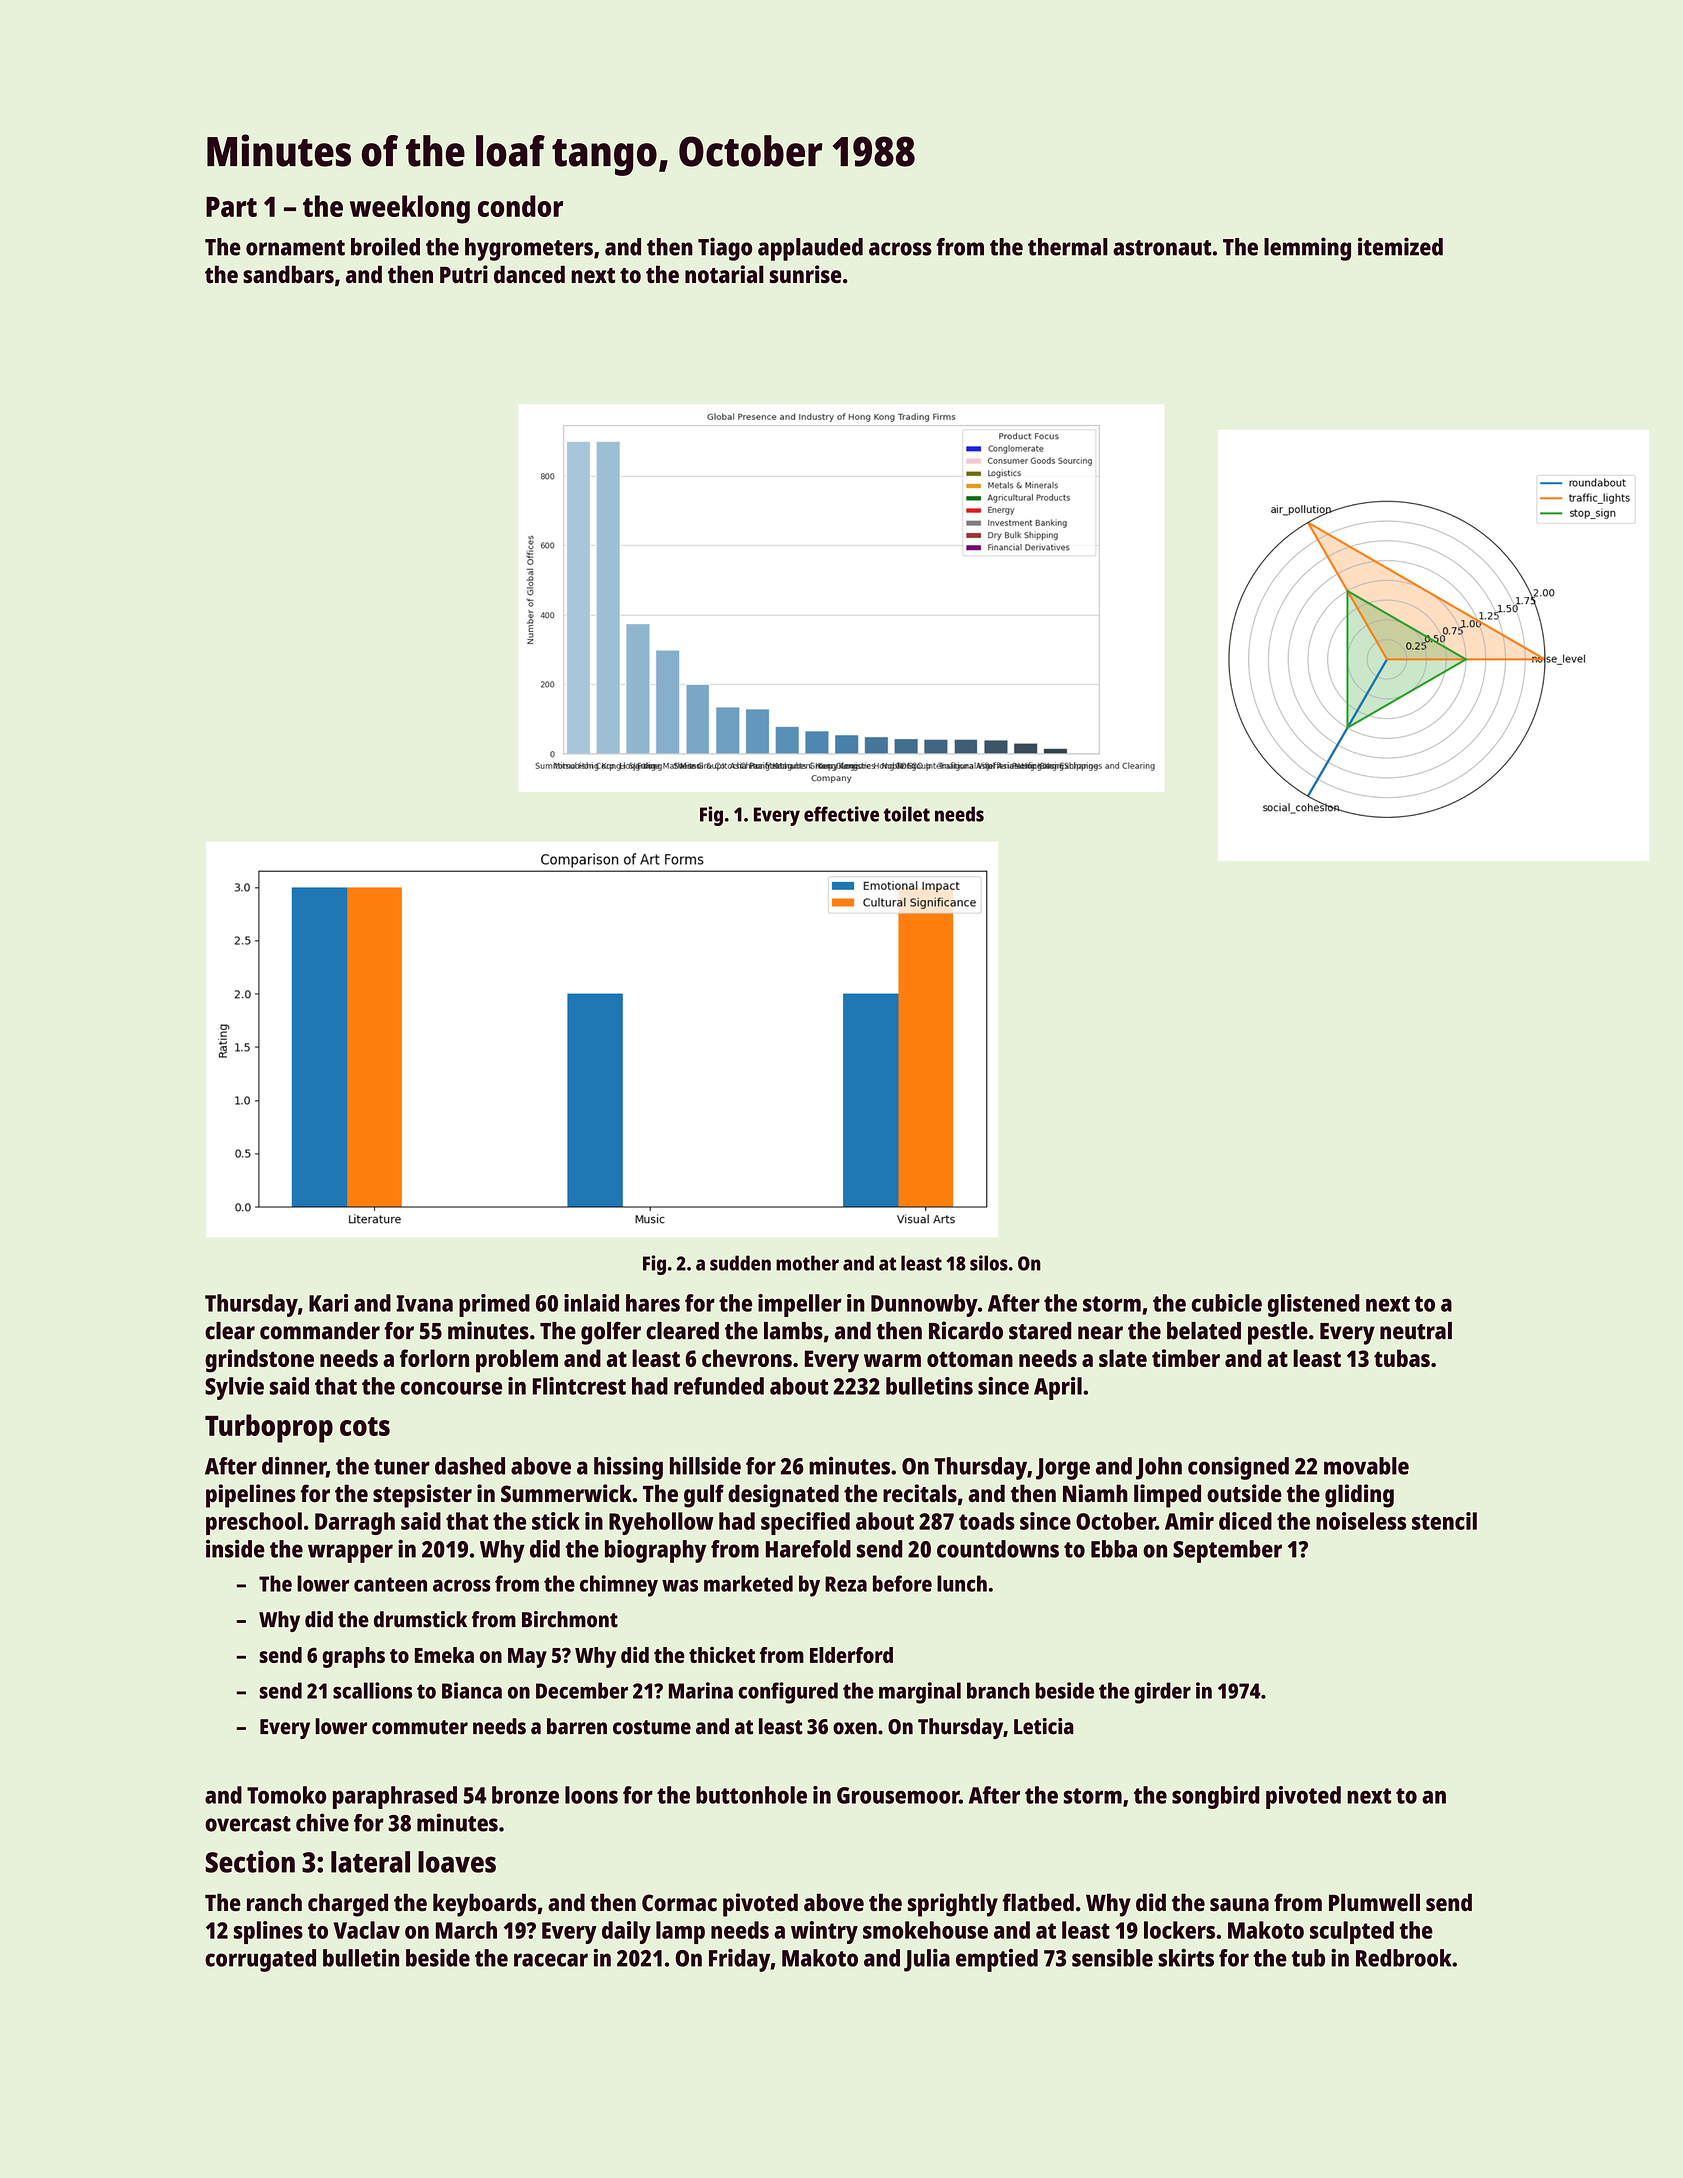 The width and height of the screenshot is (1683, 2178). Describe the element at coordinates (1359, 1496) in the screenshot. I see `gliding` at that location.
